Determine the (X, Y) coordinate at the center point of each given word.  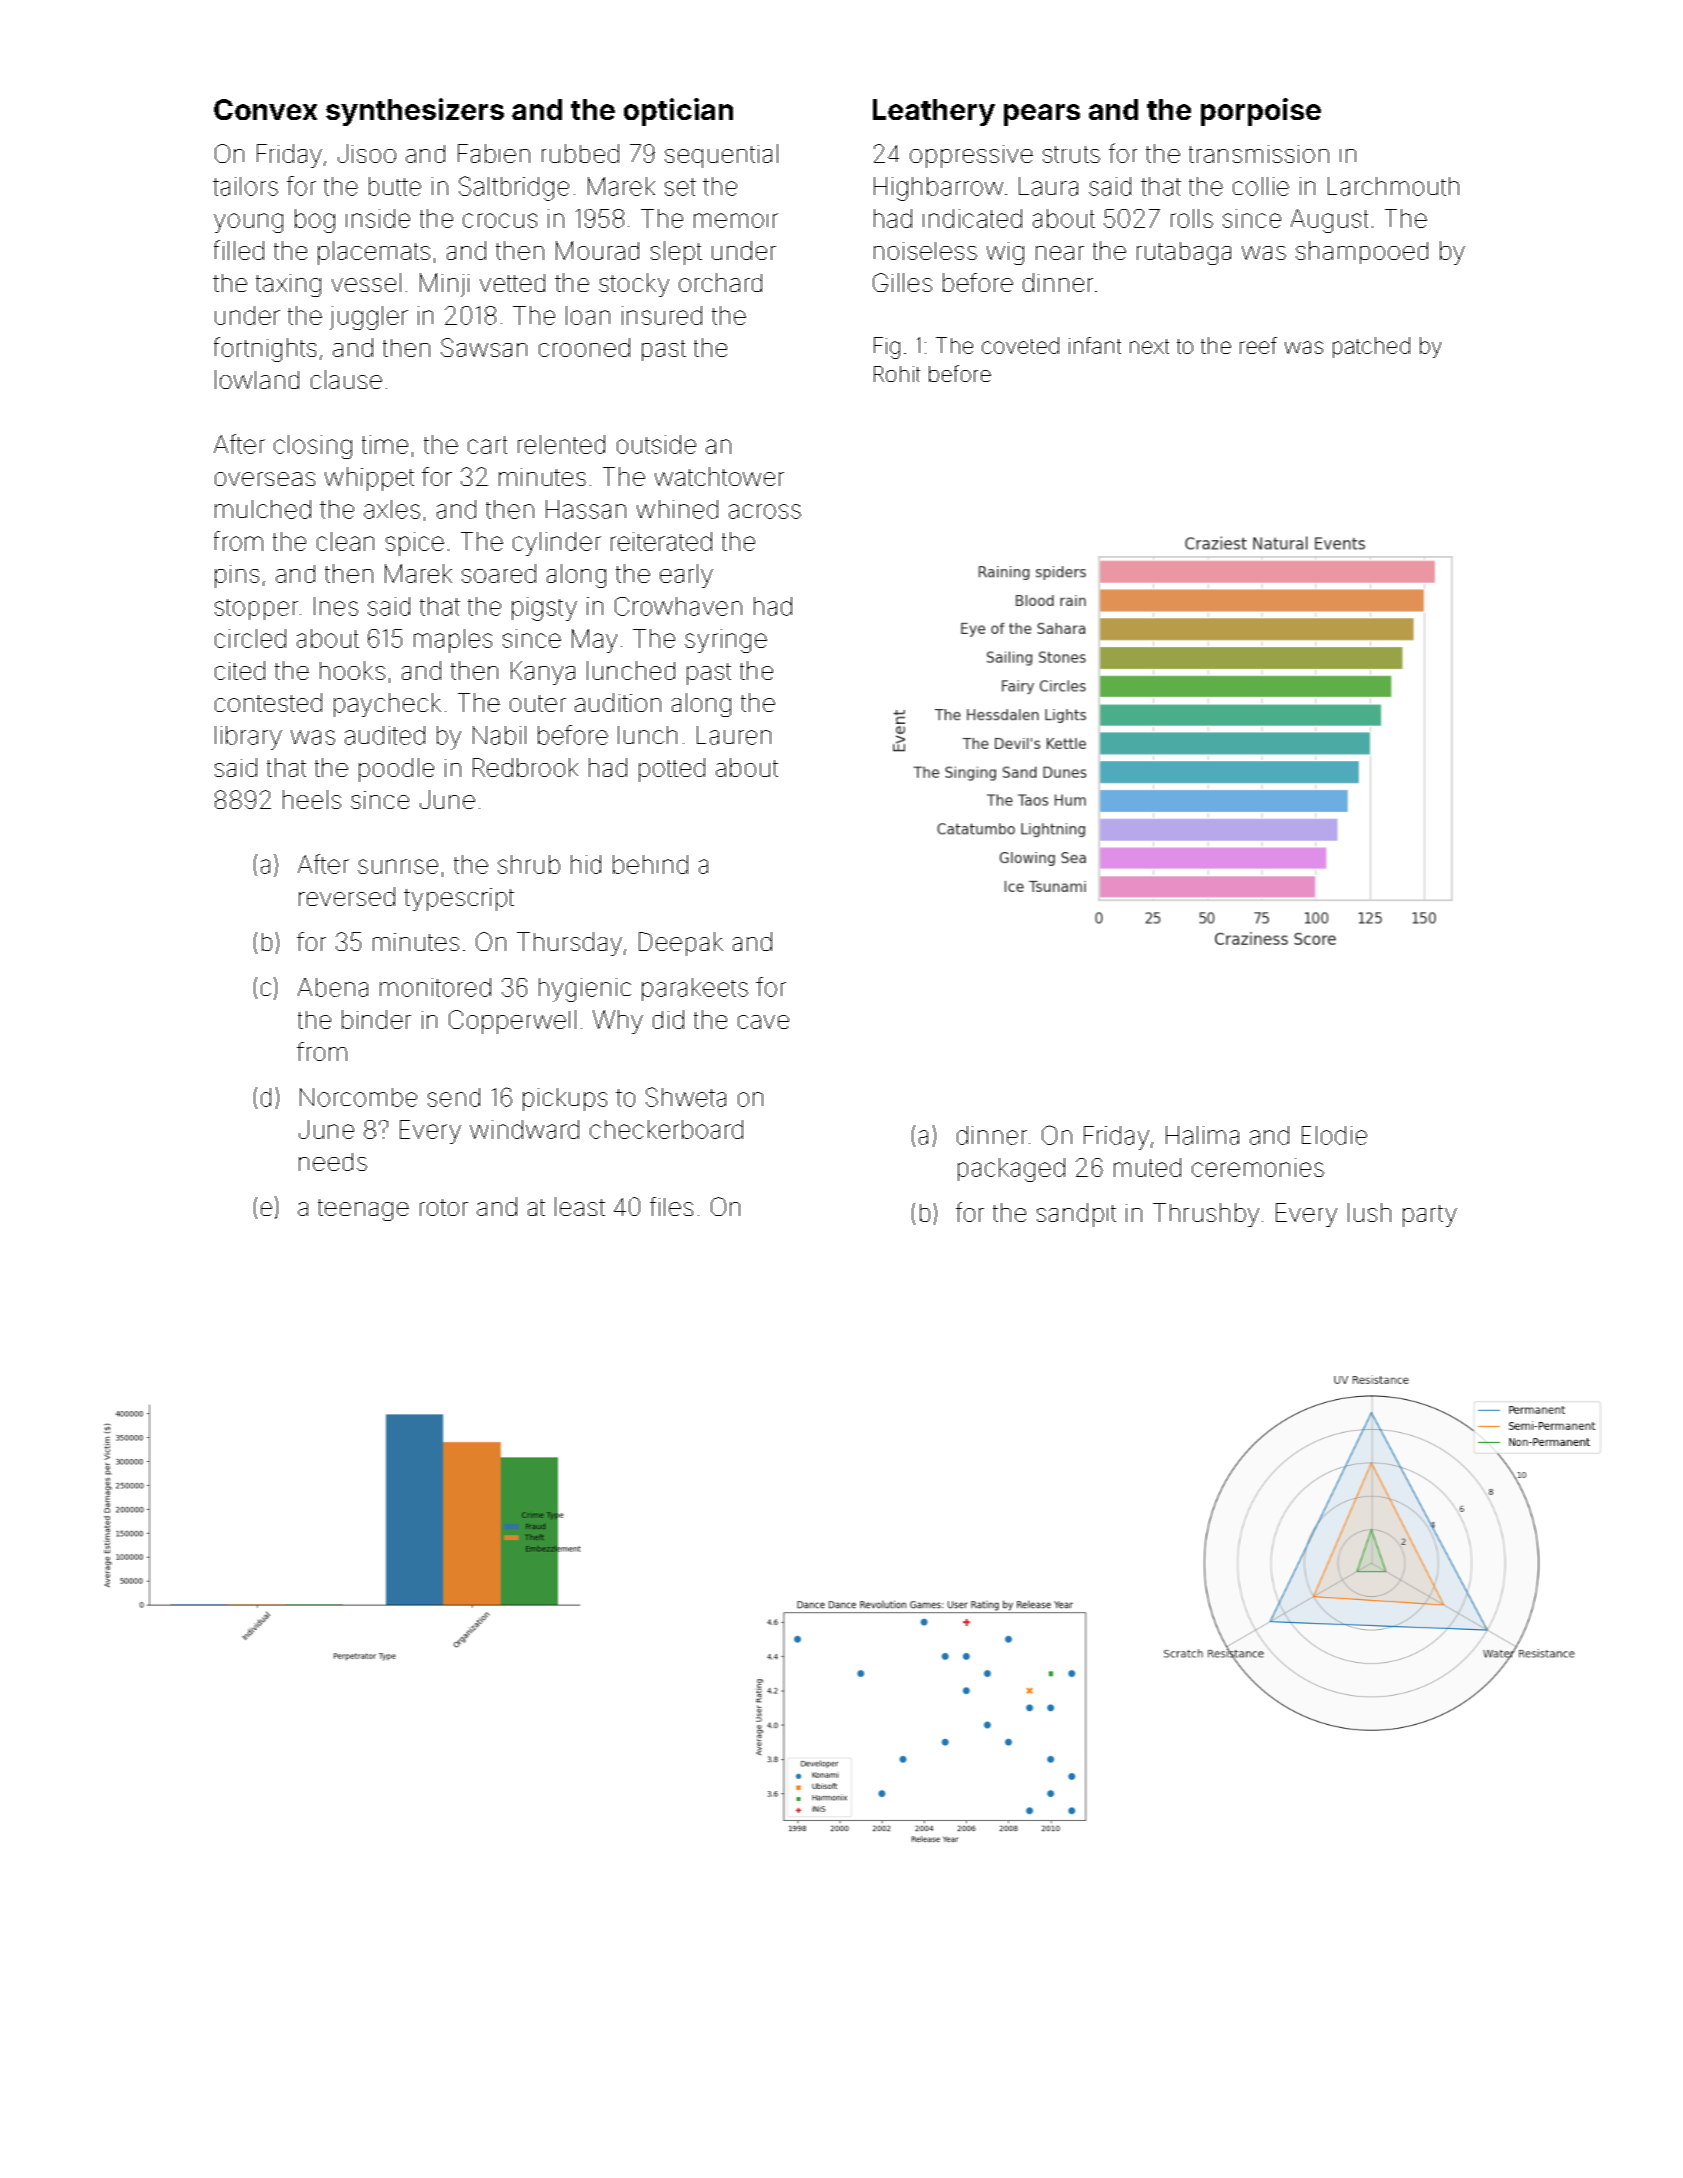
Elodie (1334, 1135)
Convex (265, 109)
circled (250, 638)
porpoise (1261, 112)
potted (672, 770)
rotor (444, 1207)
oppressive (971, 156)
